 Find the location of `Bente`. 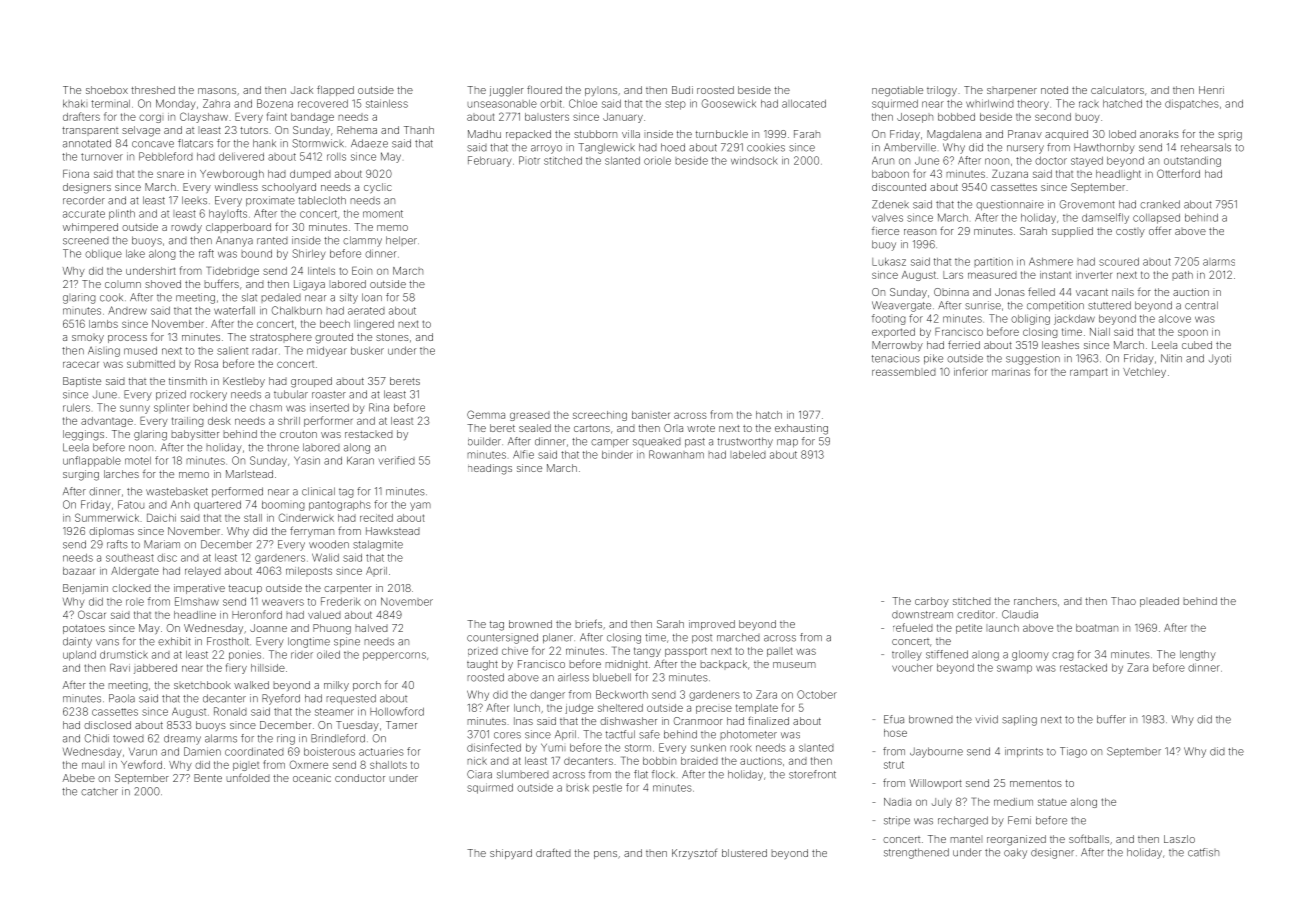

Bente is located at coordinates (208, 778).
